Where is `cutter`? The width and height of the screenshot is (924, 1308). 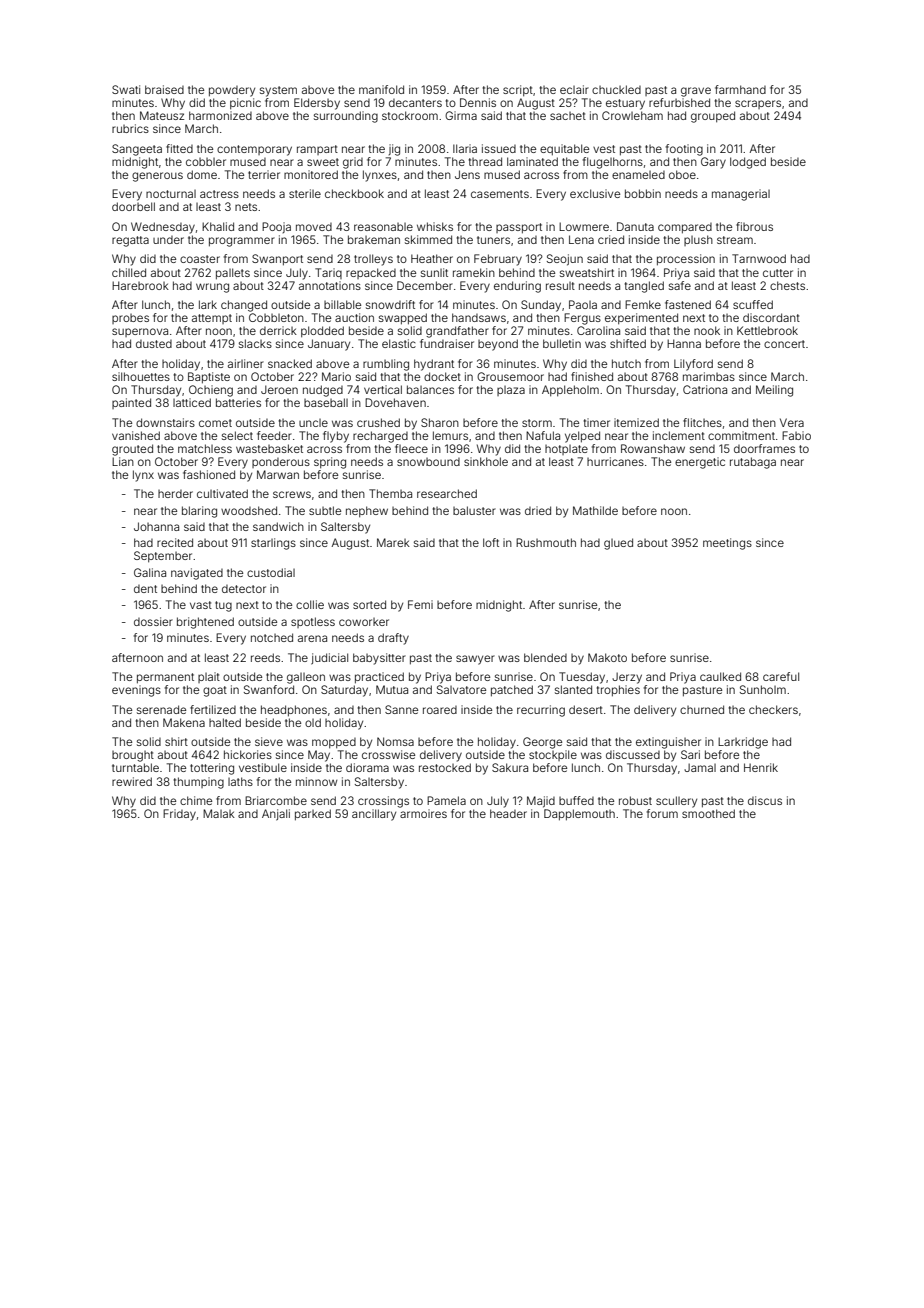 cutter is located at coordinates (778, 273).
